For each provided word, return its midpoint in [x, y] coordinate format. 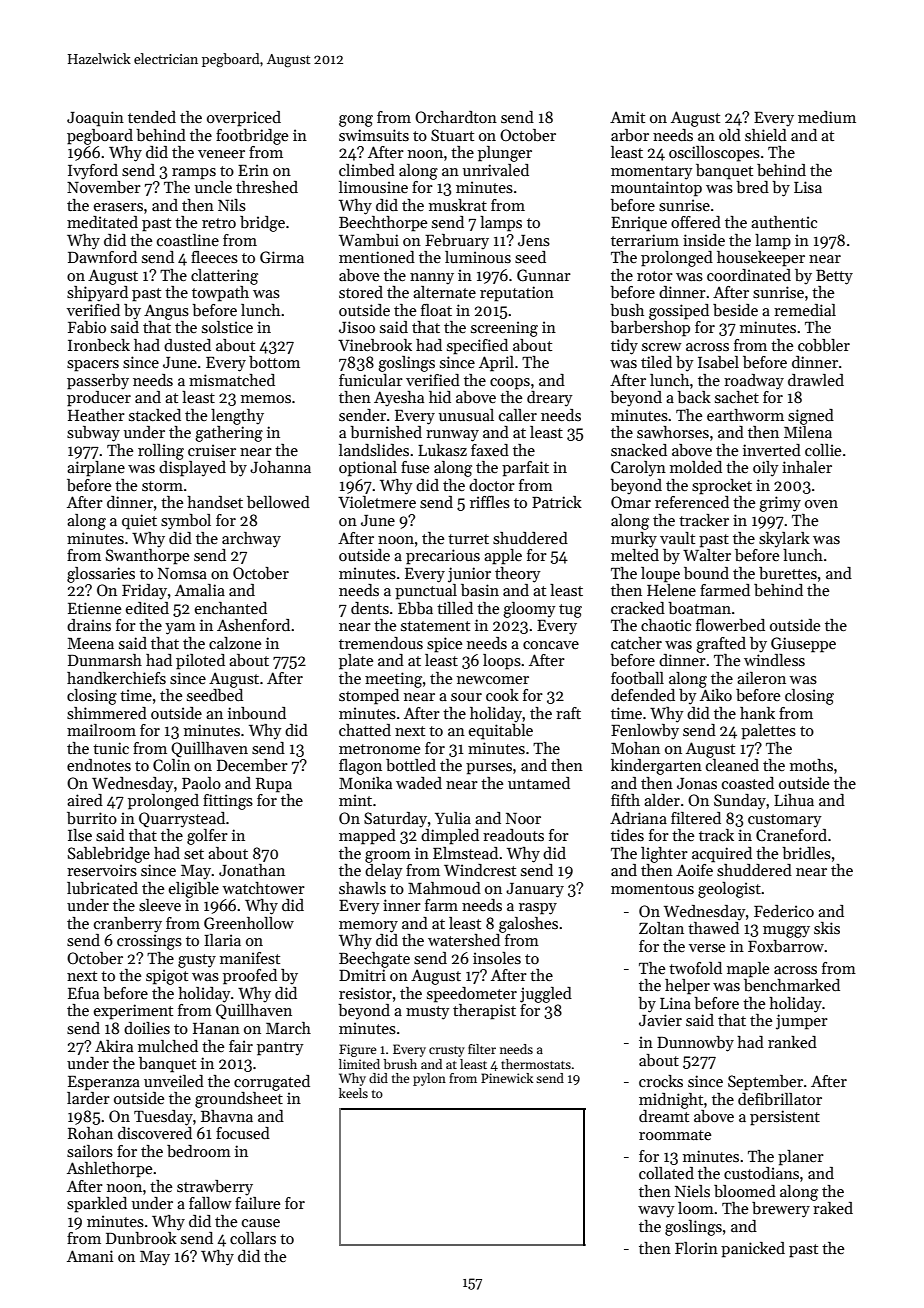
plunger [505, 154]
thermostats [536, 1064]
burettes [788, 573]
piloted [200, 662]
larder [88, 1098]
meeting [393, 680]
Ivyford [93, 172]
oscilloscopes [714, 154]
